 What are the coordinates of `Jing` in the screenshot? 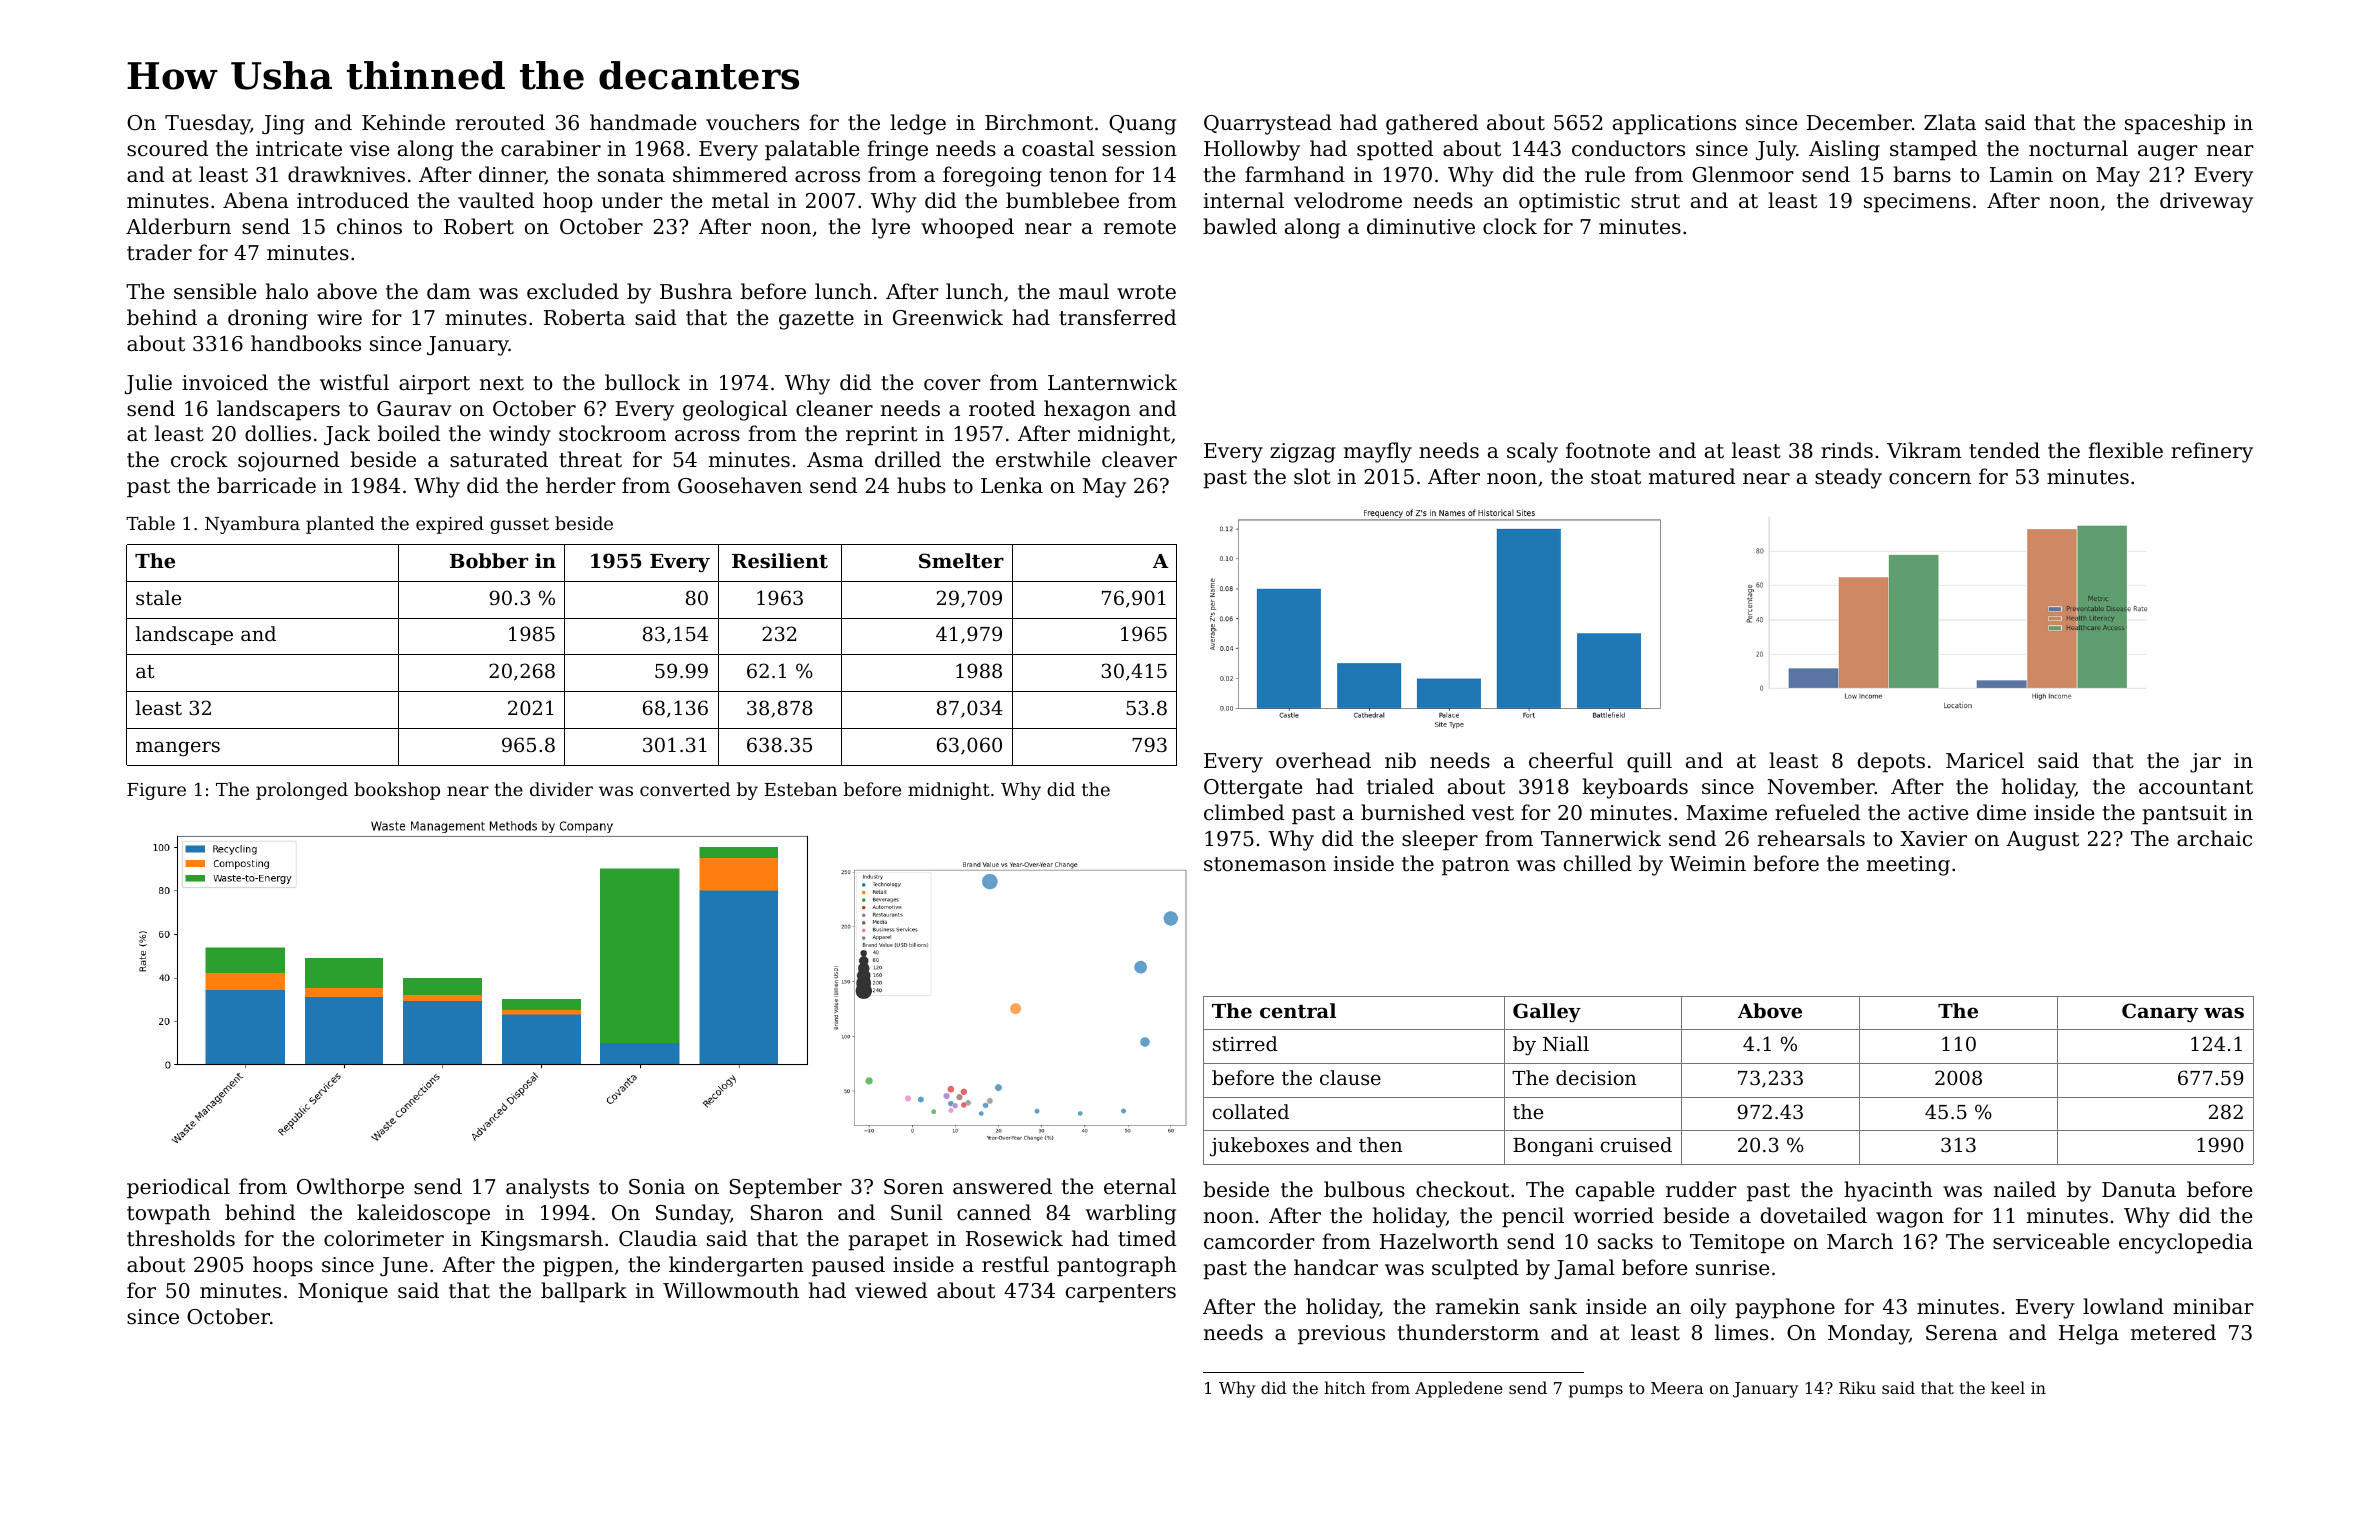 It's located at (283, 125).
